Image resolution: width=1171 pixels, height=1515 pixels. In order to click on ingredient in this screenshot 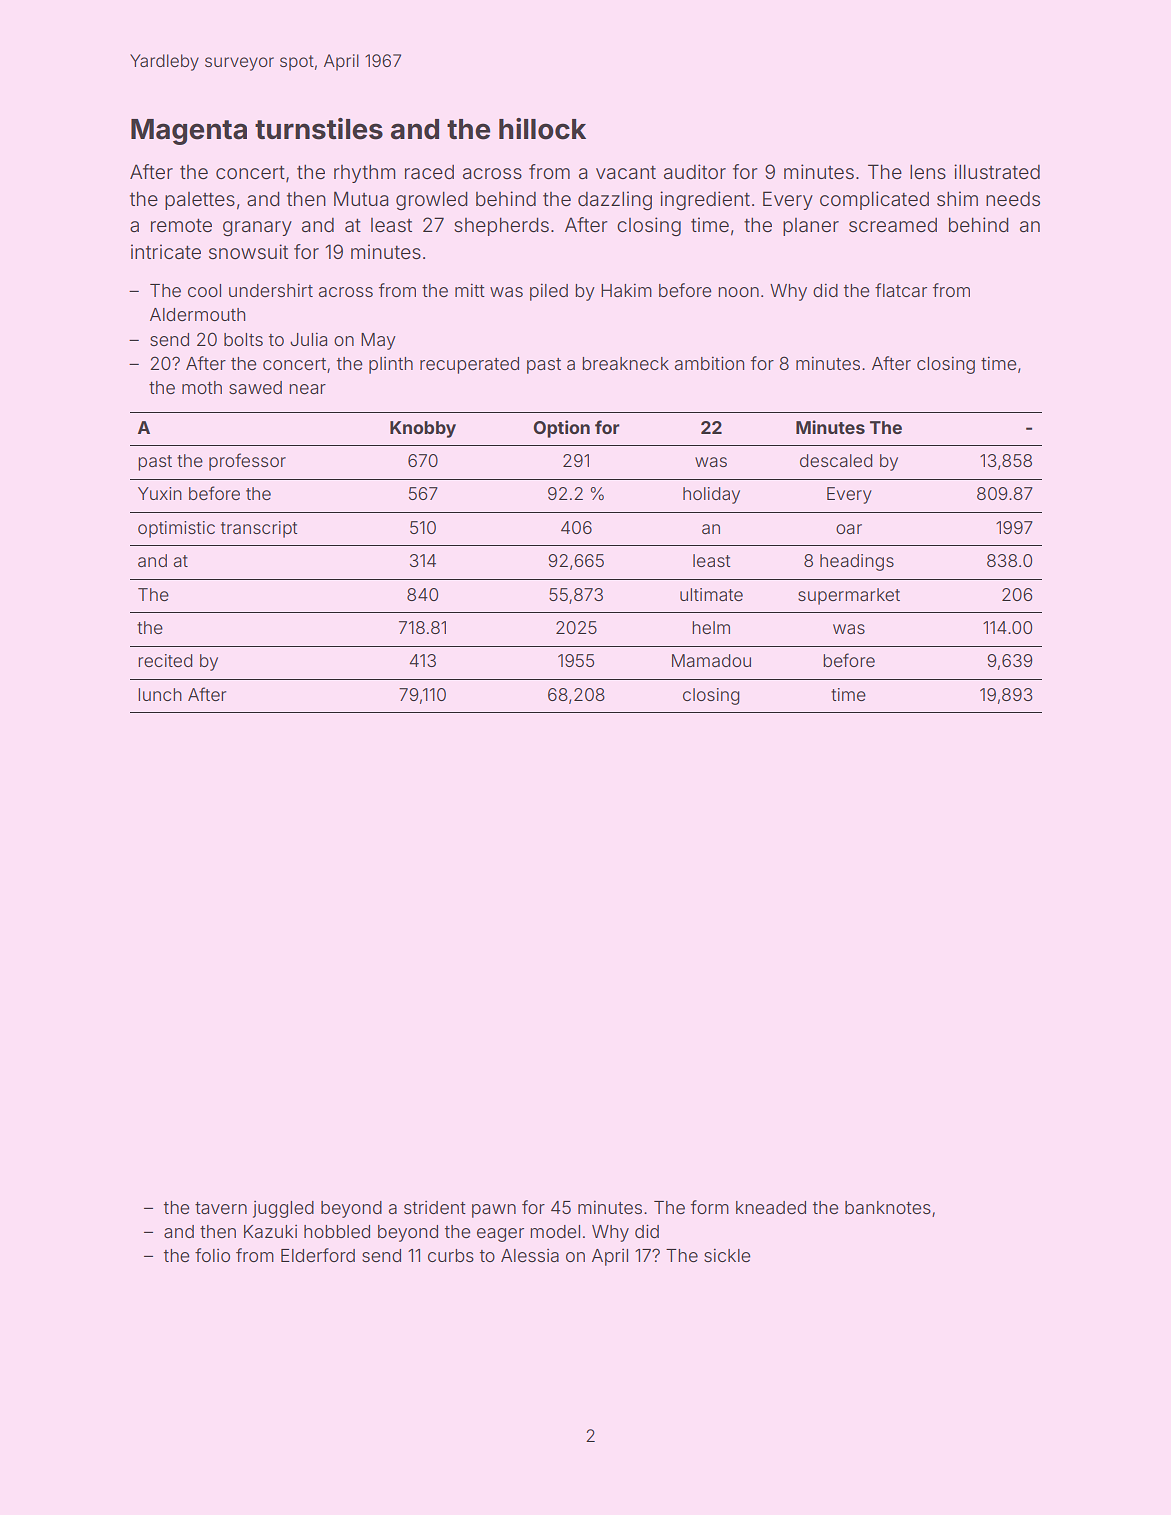, I will do `click(705, 200)`.
